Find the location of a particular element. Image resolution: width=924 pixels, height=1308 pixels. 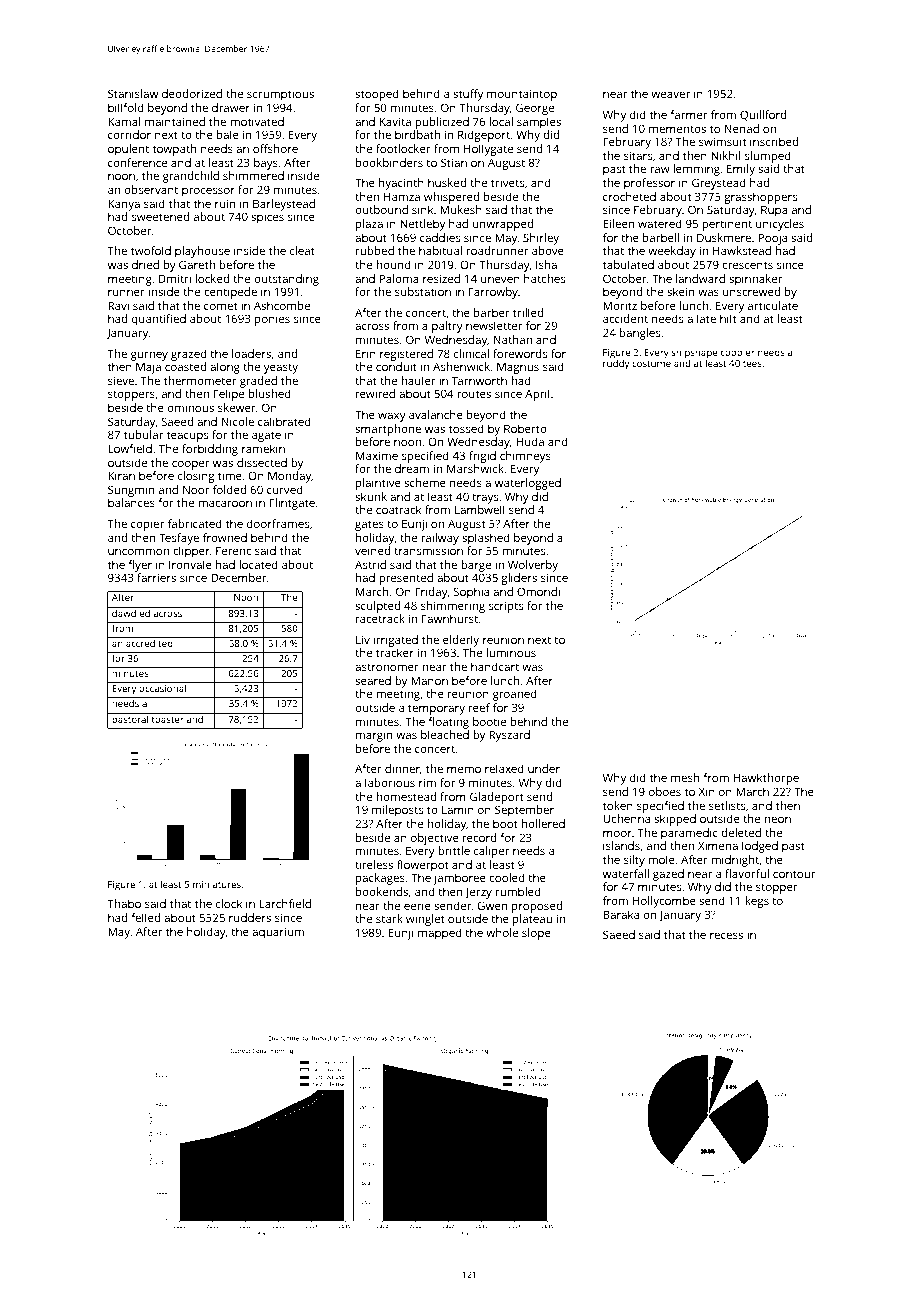

mountaintop is located at coordinates (522, 95).
